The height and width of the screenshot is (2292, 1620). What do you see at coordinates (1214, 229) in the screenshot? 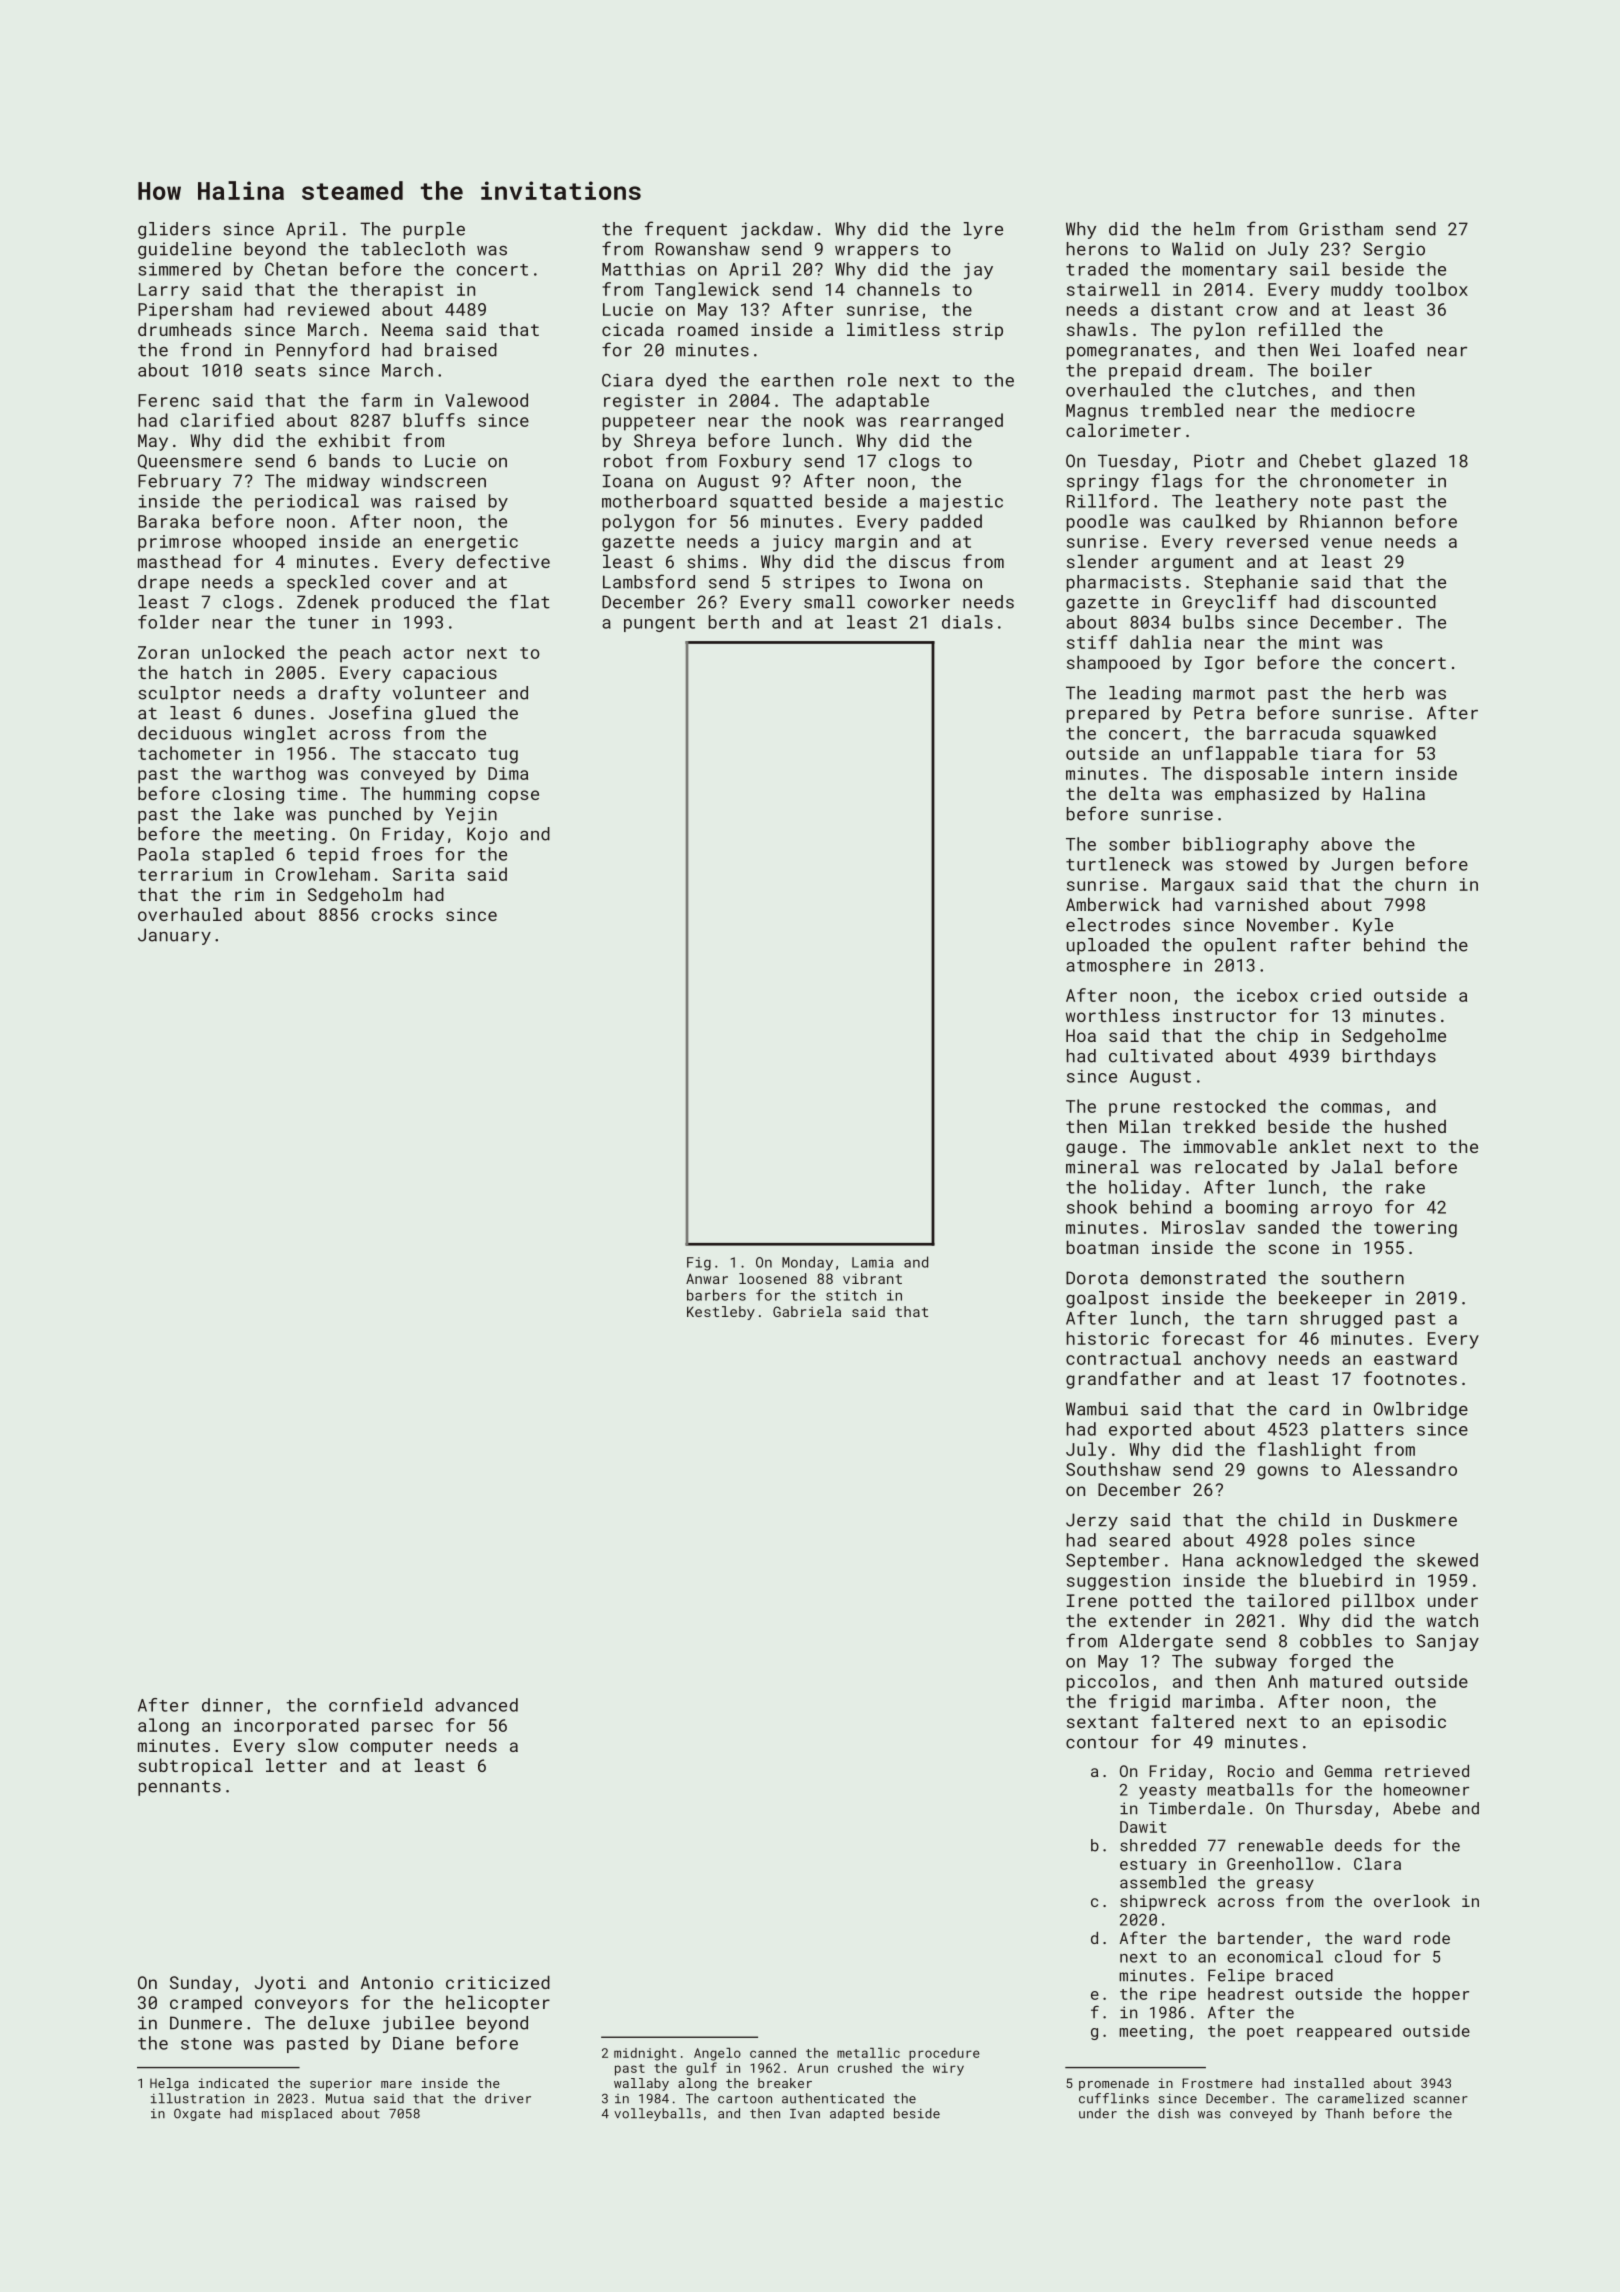
I see `helm` at bounding box center [1214, 229].
